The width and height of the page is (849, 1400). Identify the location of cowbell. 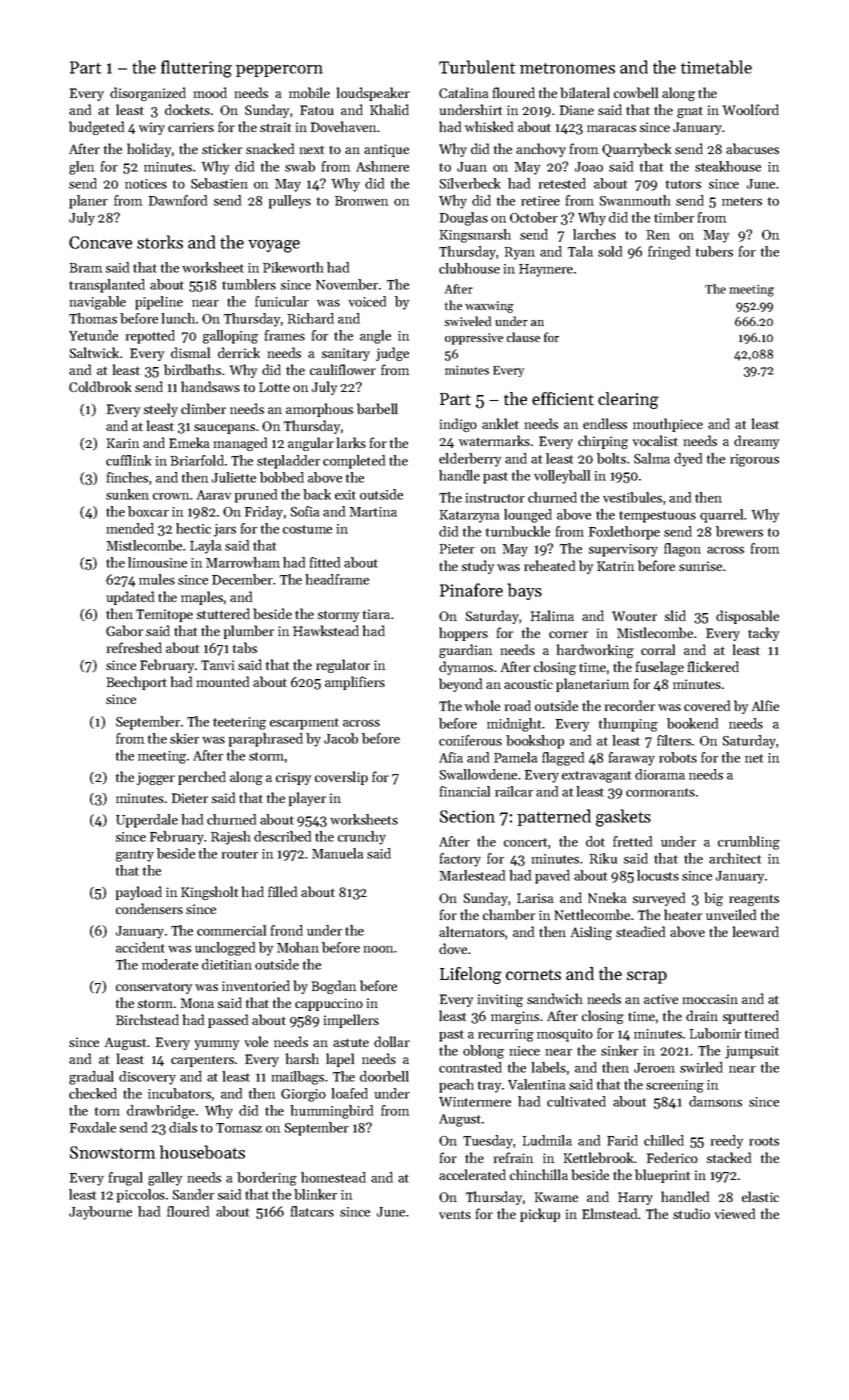
(636, 92).
